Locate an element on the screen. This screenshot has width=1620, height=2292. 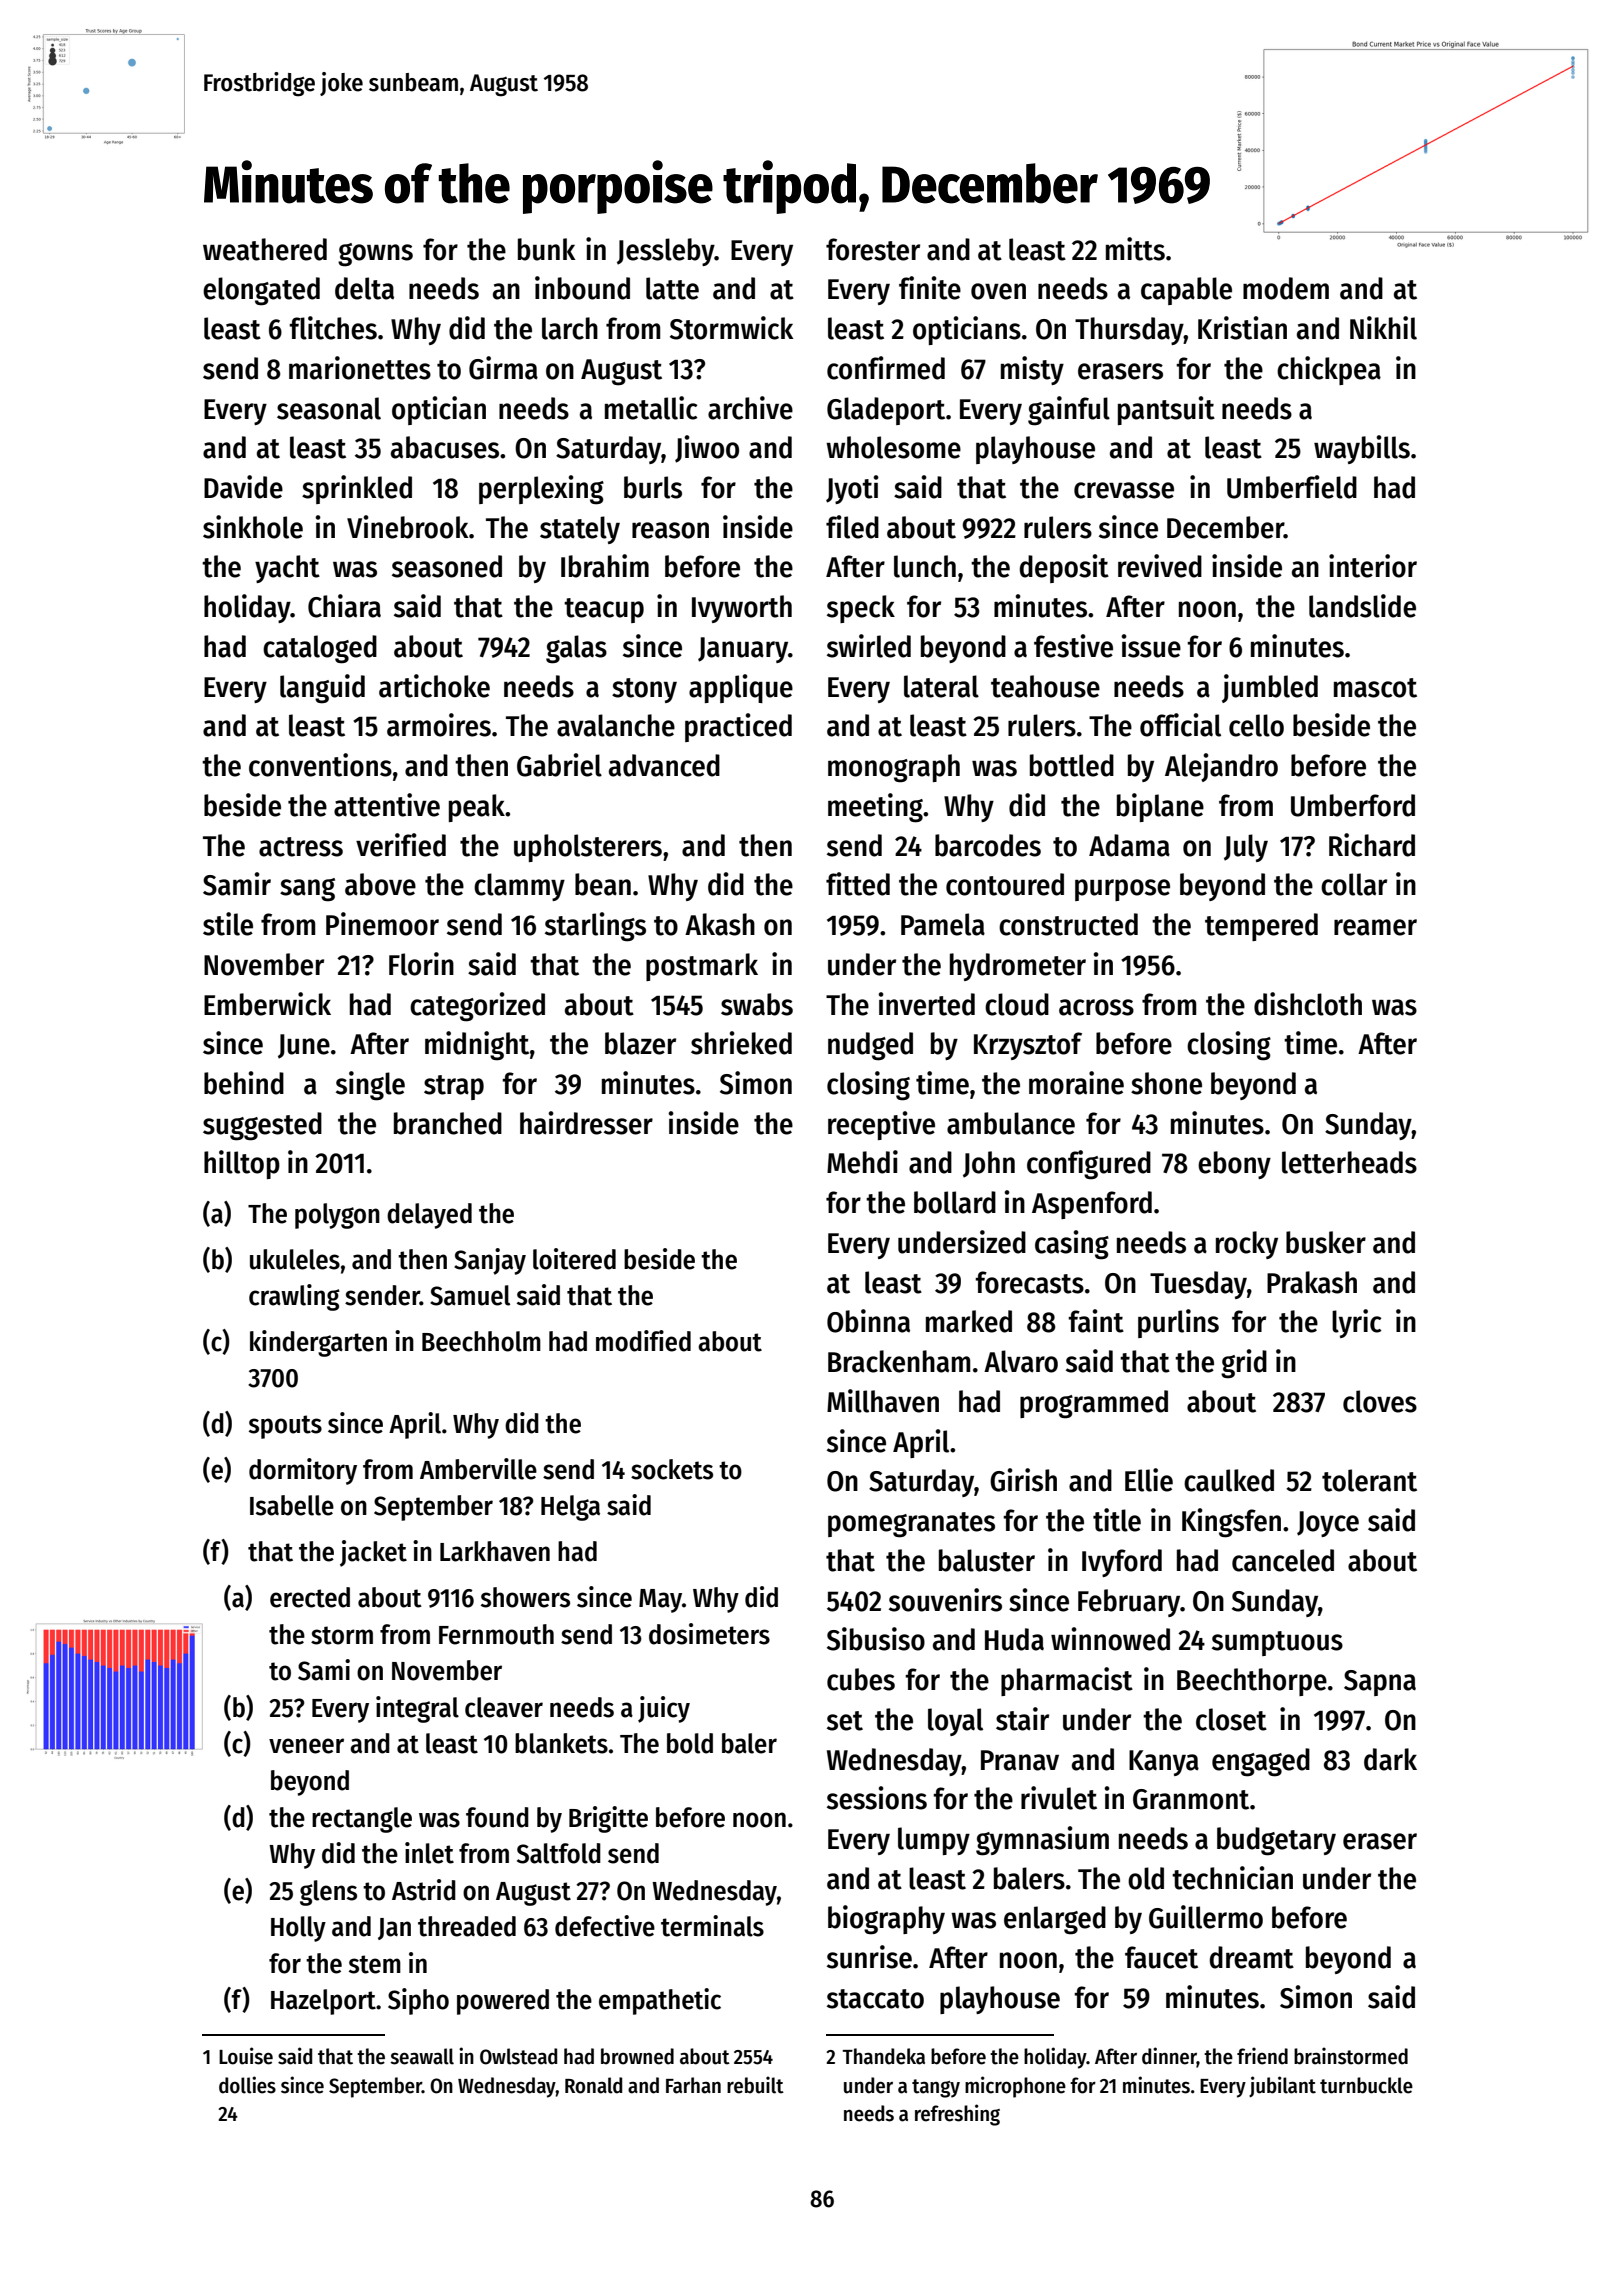
fitted is located at coordinates (858, 884).
